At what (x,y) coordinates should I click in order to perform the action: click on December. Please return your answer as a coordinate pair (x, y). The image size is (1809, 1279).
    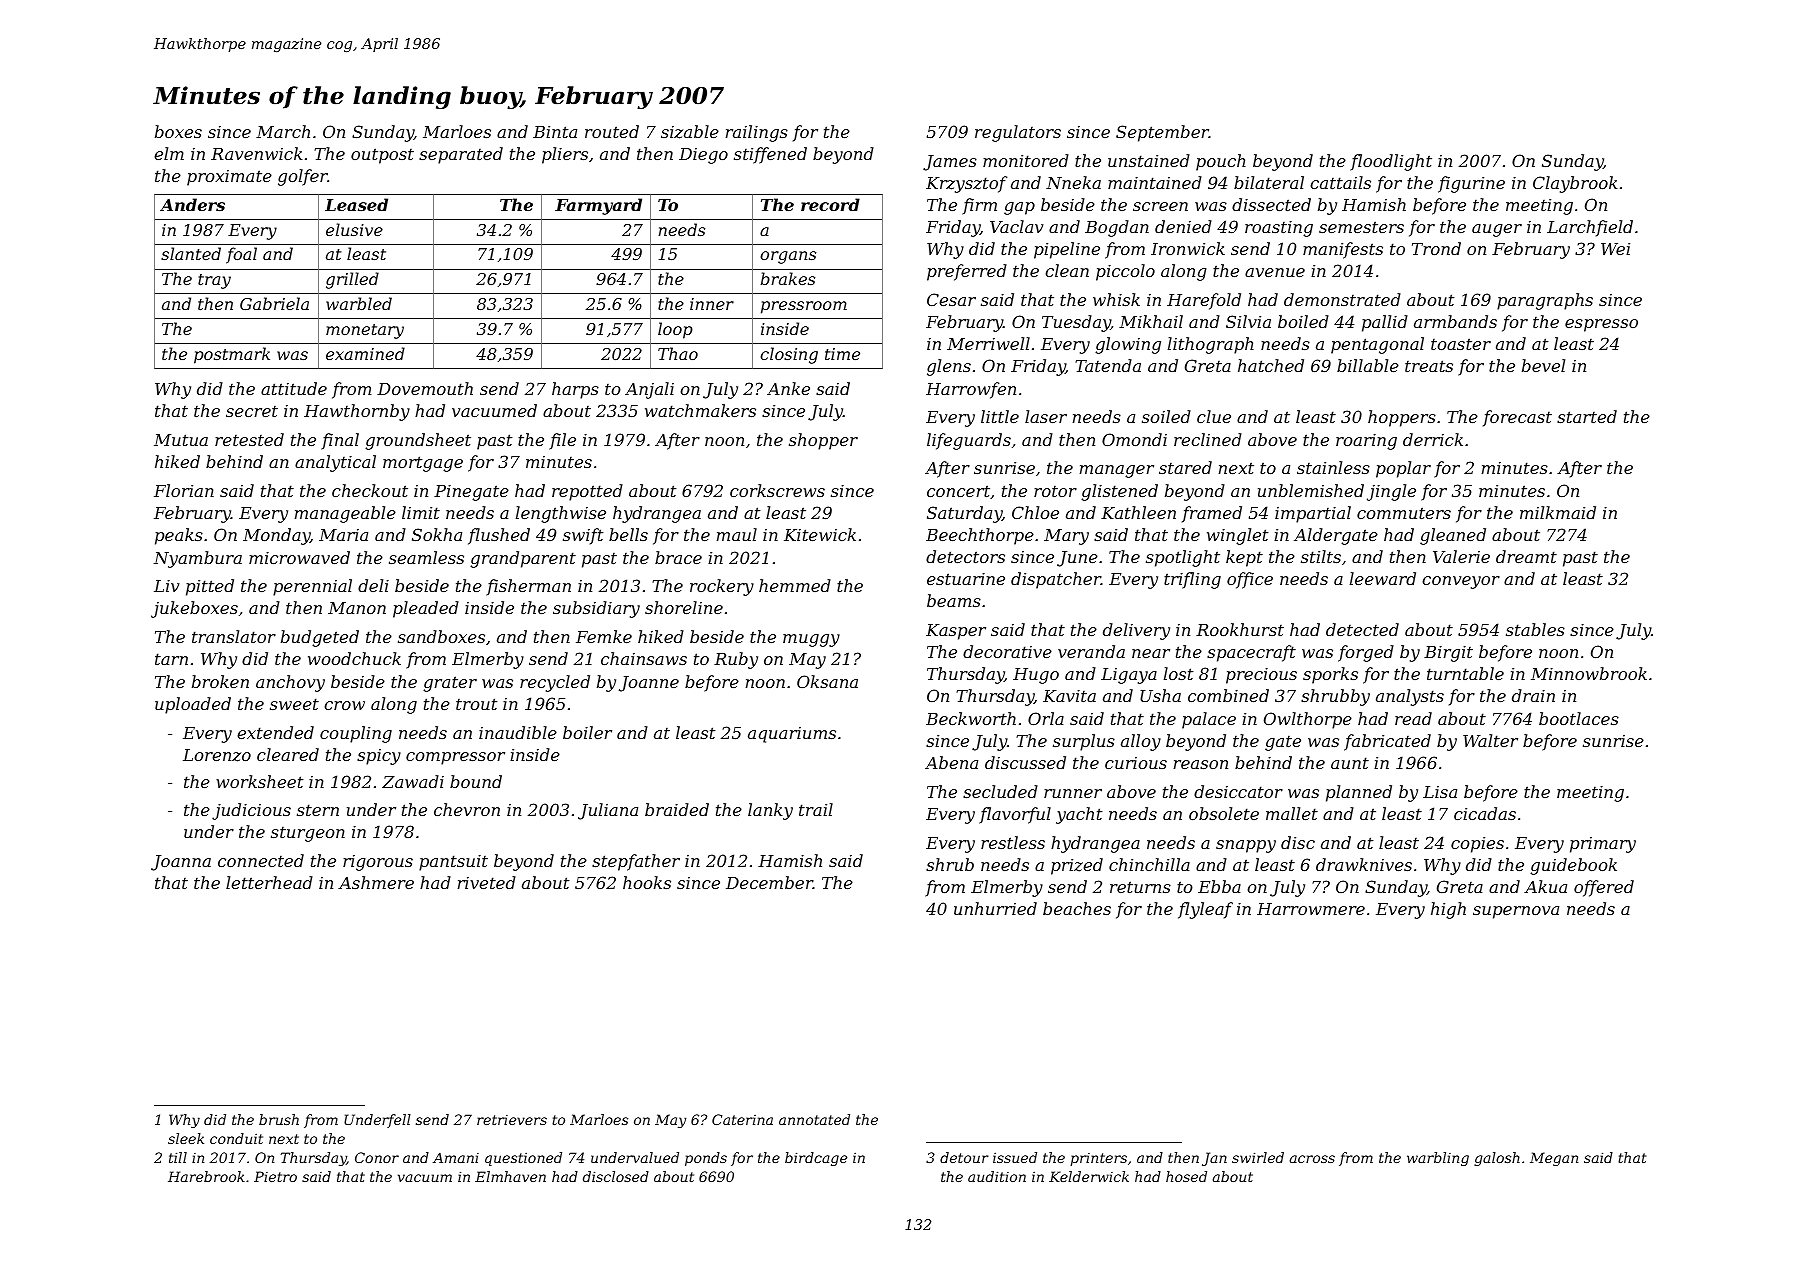
    Looking at the image, I should click on (769, 882).
